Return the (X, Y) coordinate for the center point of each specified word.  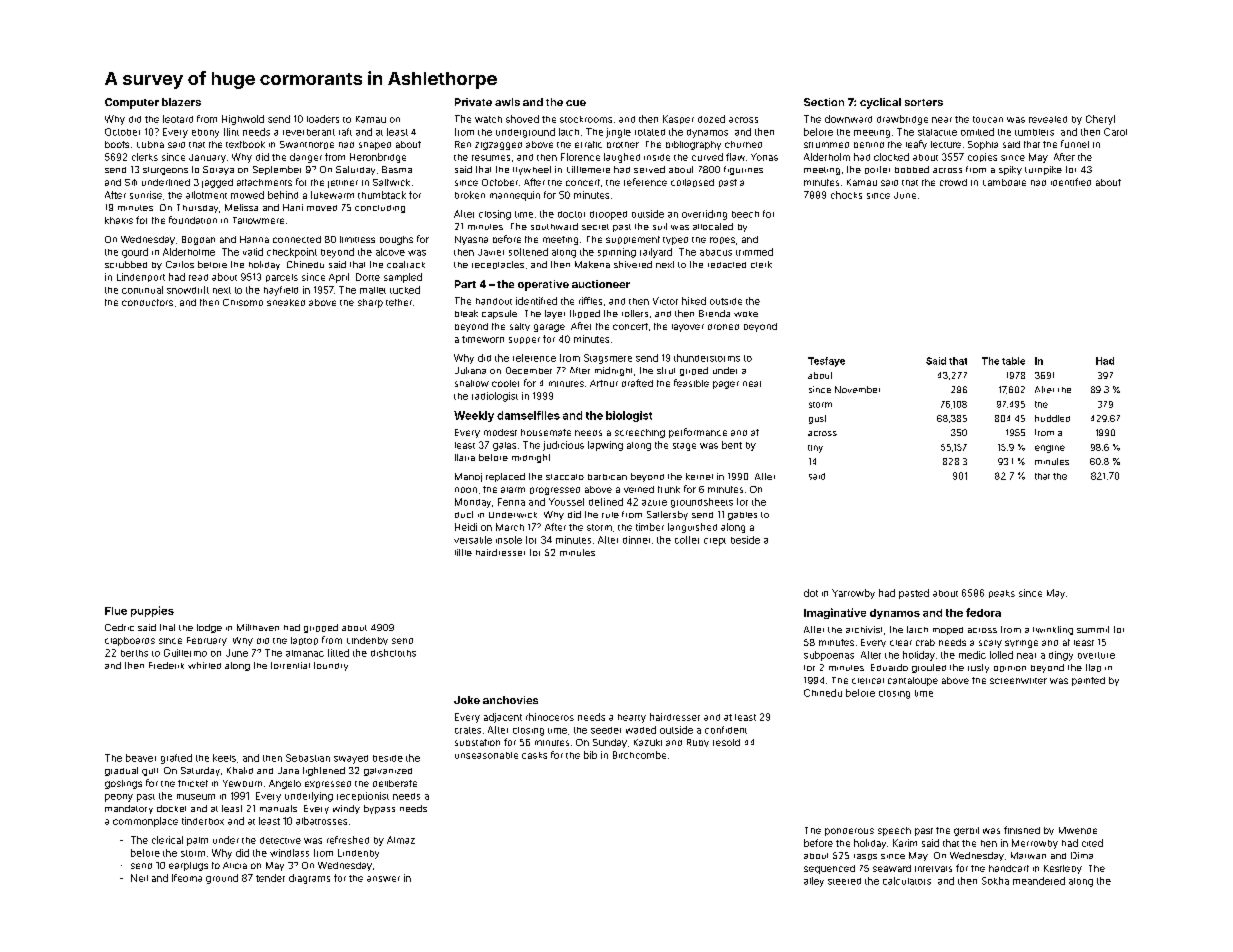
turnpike (1043, 170)
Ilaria (465, 457)
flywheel (532, 170)
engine (1050, 449)
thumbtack (382, 195)
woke (746, 314)
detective (280, 840)
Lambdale (1004, 182)
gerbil (966, 831)
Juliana (470, 370)
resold (726, 742)
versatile (473, 540)
